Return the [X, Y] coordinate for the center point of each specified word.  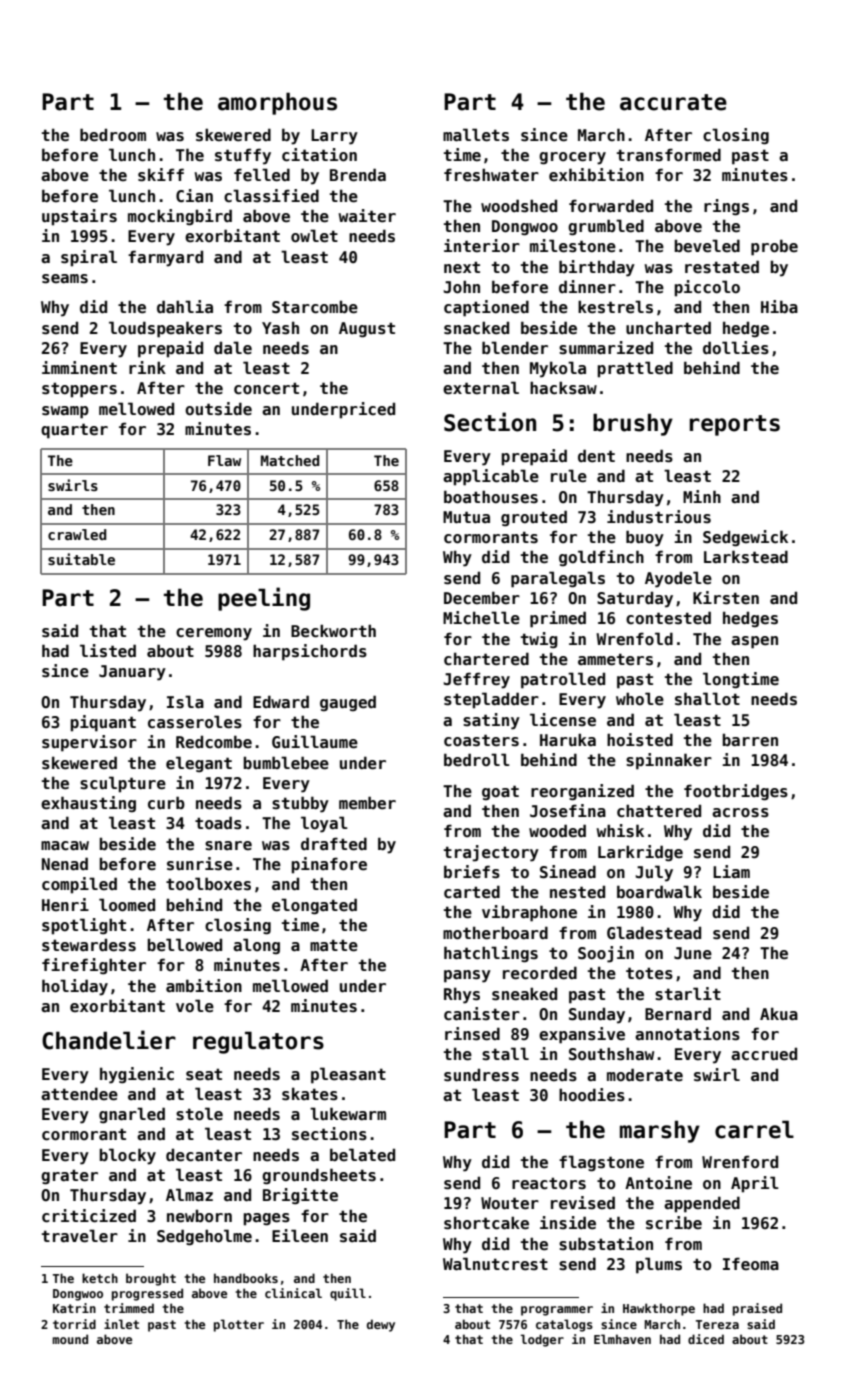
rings [726, 207]
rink [147, 367]
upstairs [79, 217]
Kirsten [726, 598]
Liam [731, 871]
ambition [204, 985]
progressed [147, 1294]
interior [482, 246]
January [132, 673]
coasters [481, 740]
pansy [467, 976]
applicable [491, 477]
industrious [659, 517]
